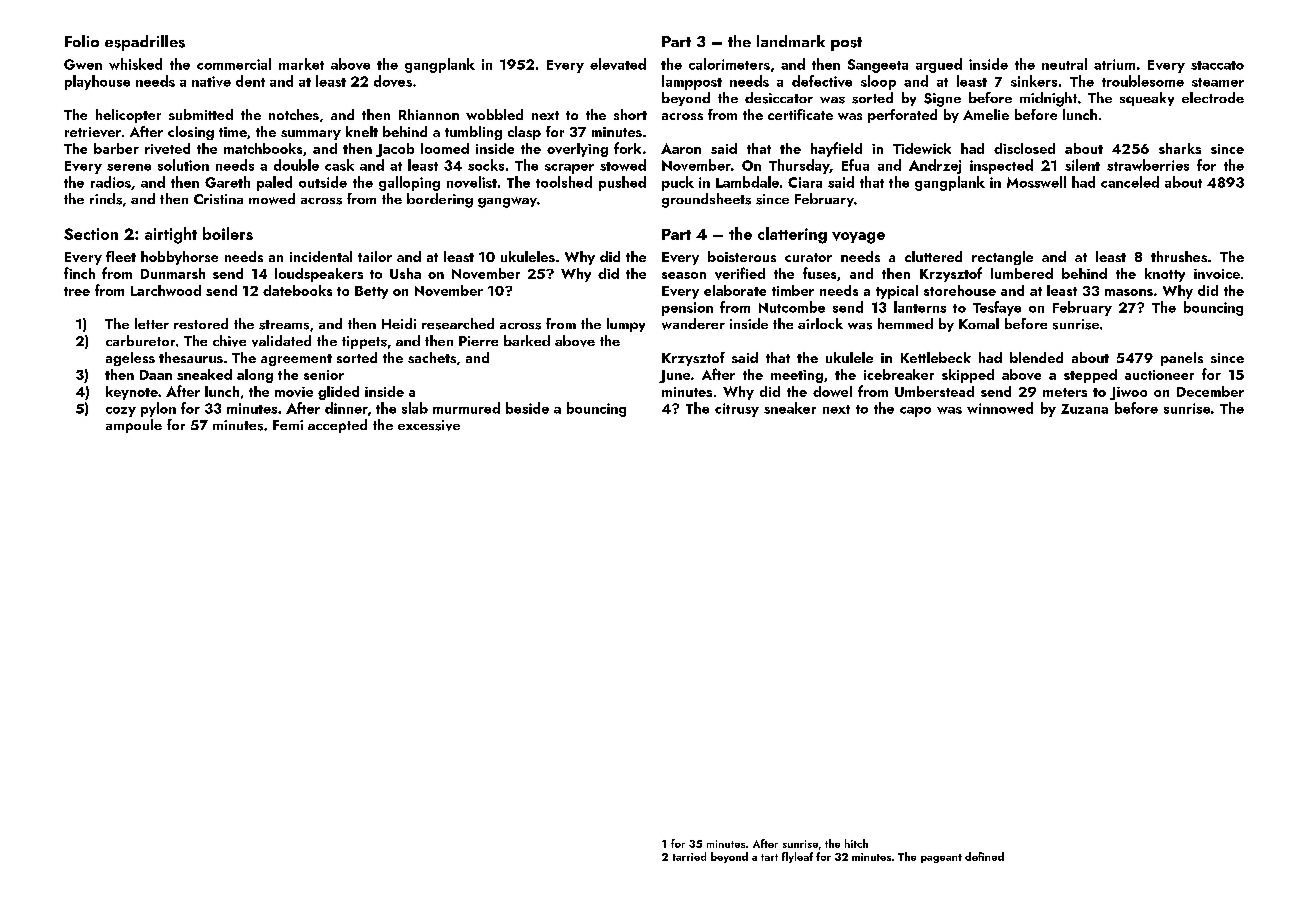 The image size is (1308, 924). I want to click on ampoule, so click(134, 426).
